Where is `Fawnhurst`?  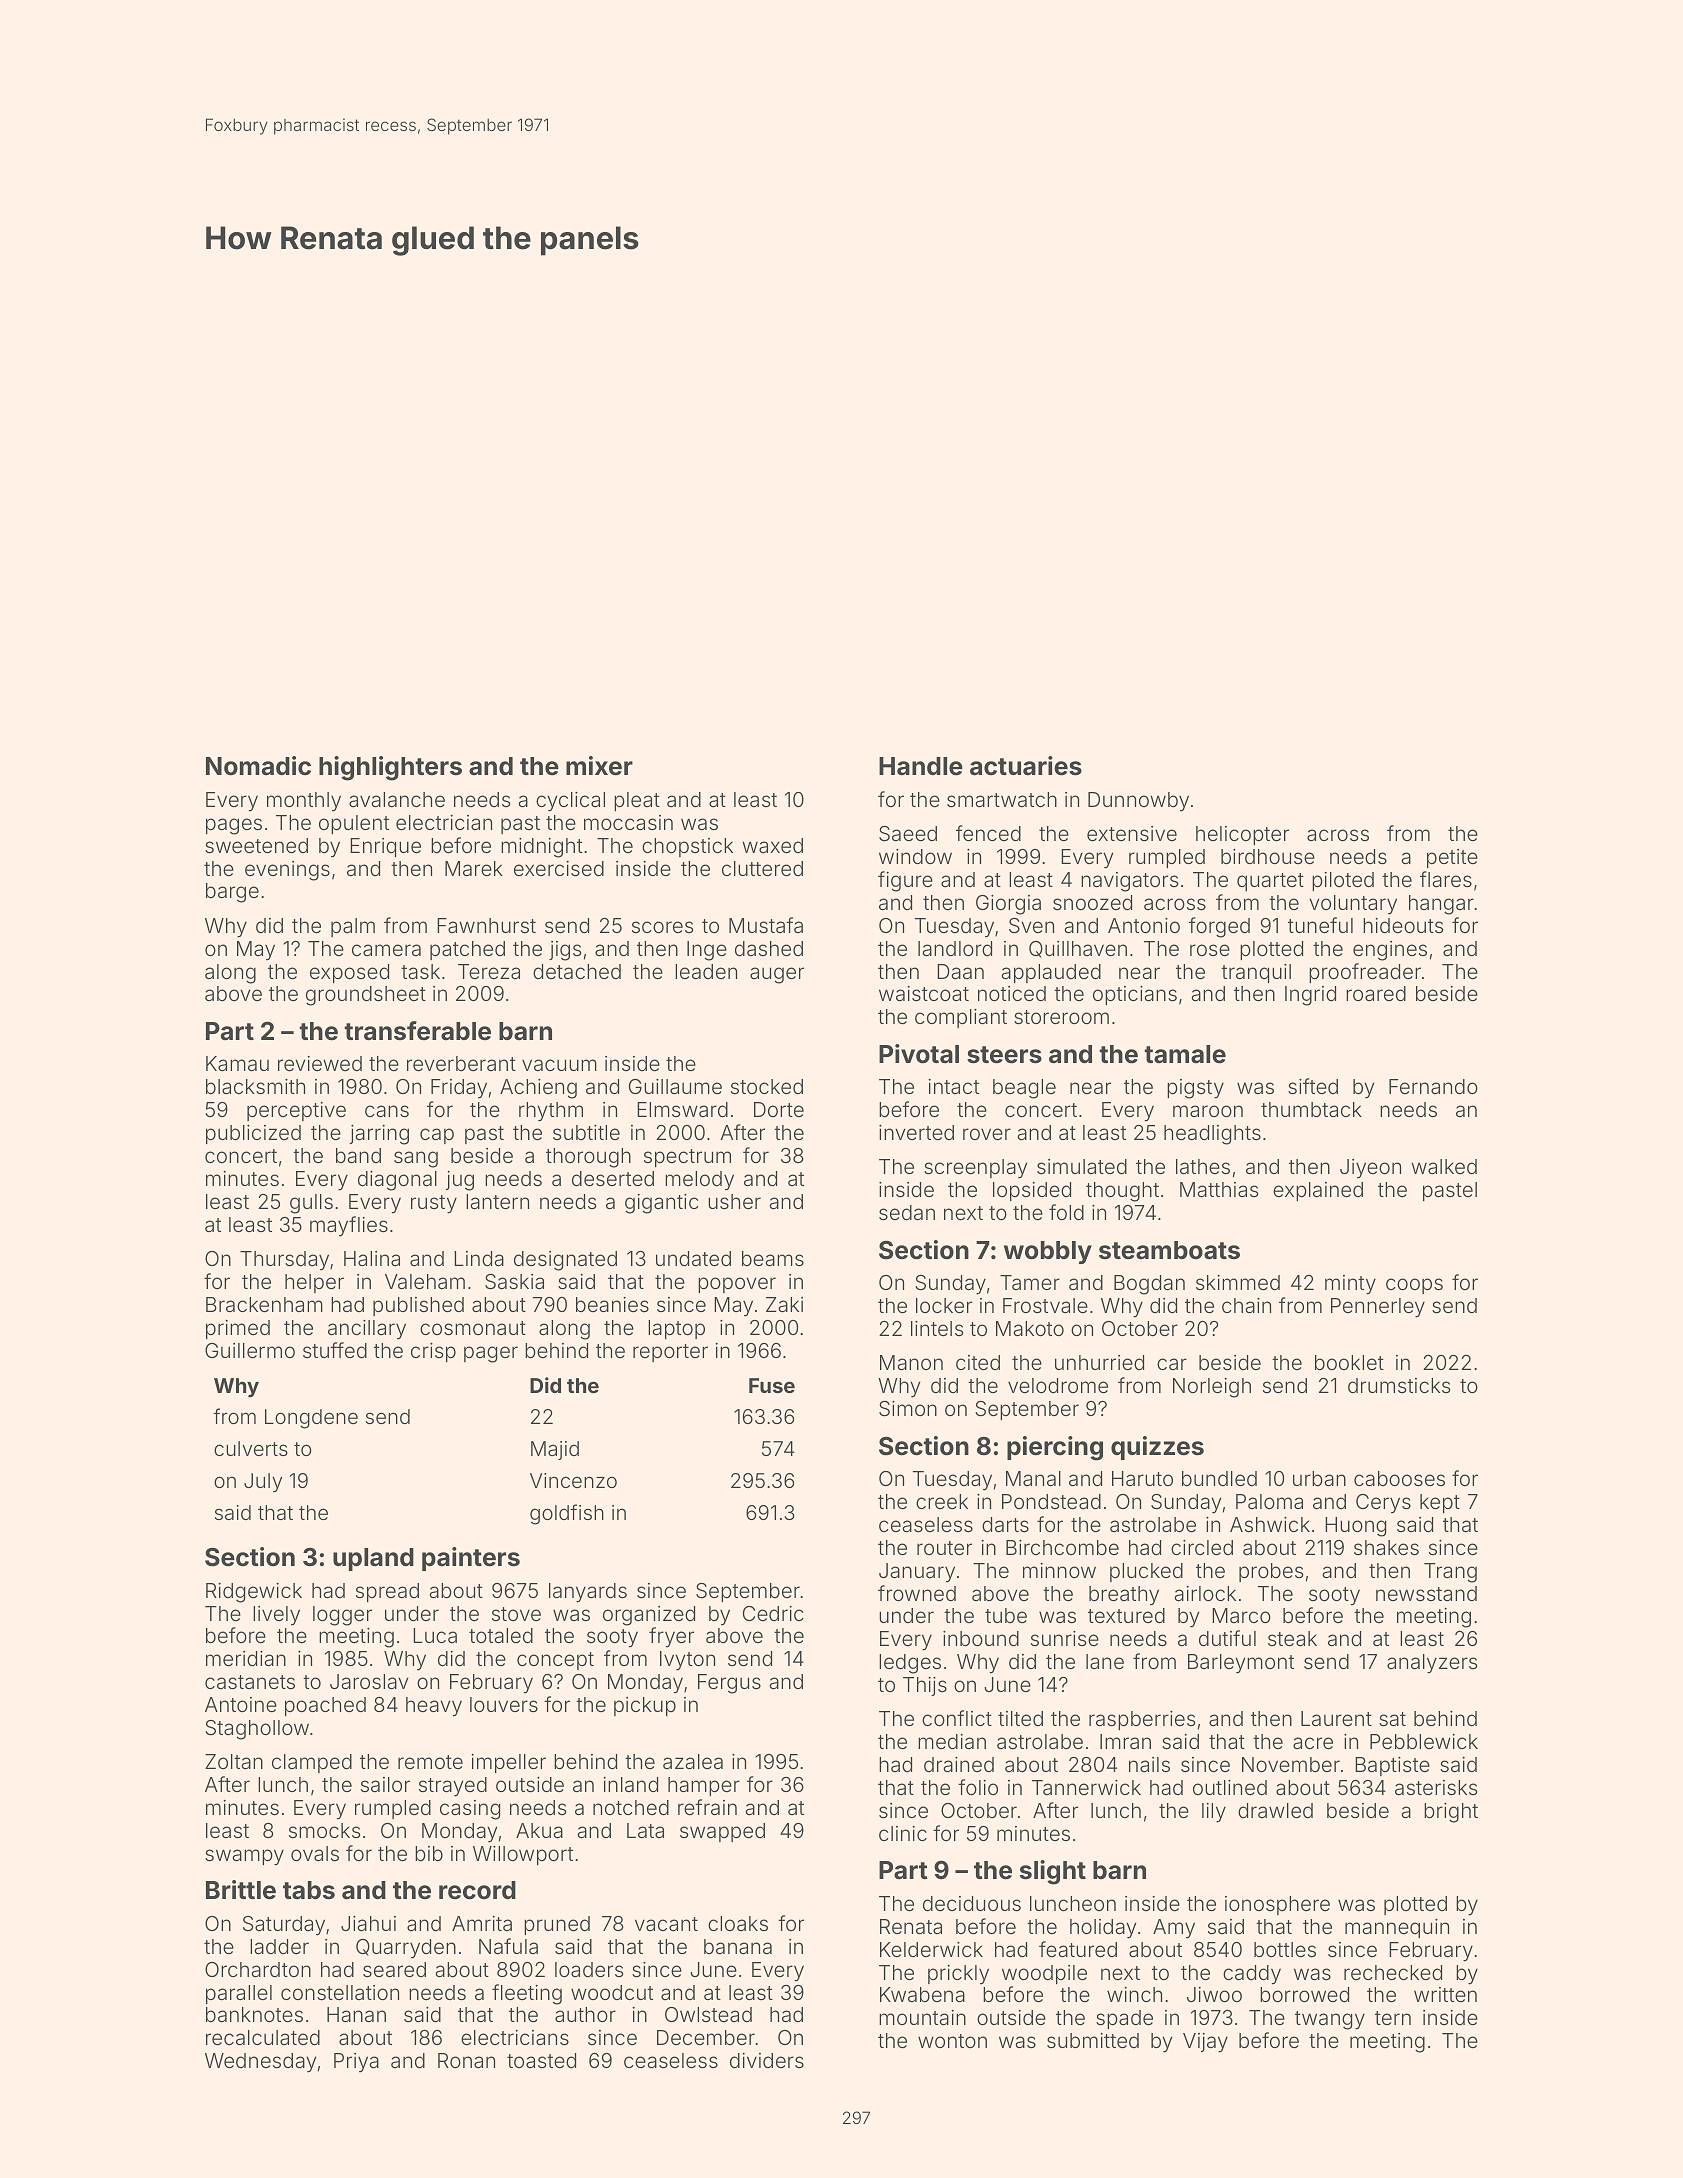
Fawnhurst is located at coordinates (486, 925).
